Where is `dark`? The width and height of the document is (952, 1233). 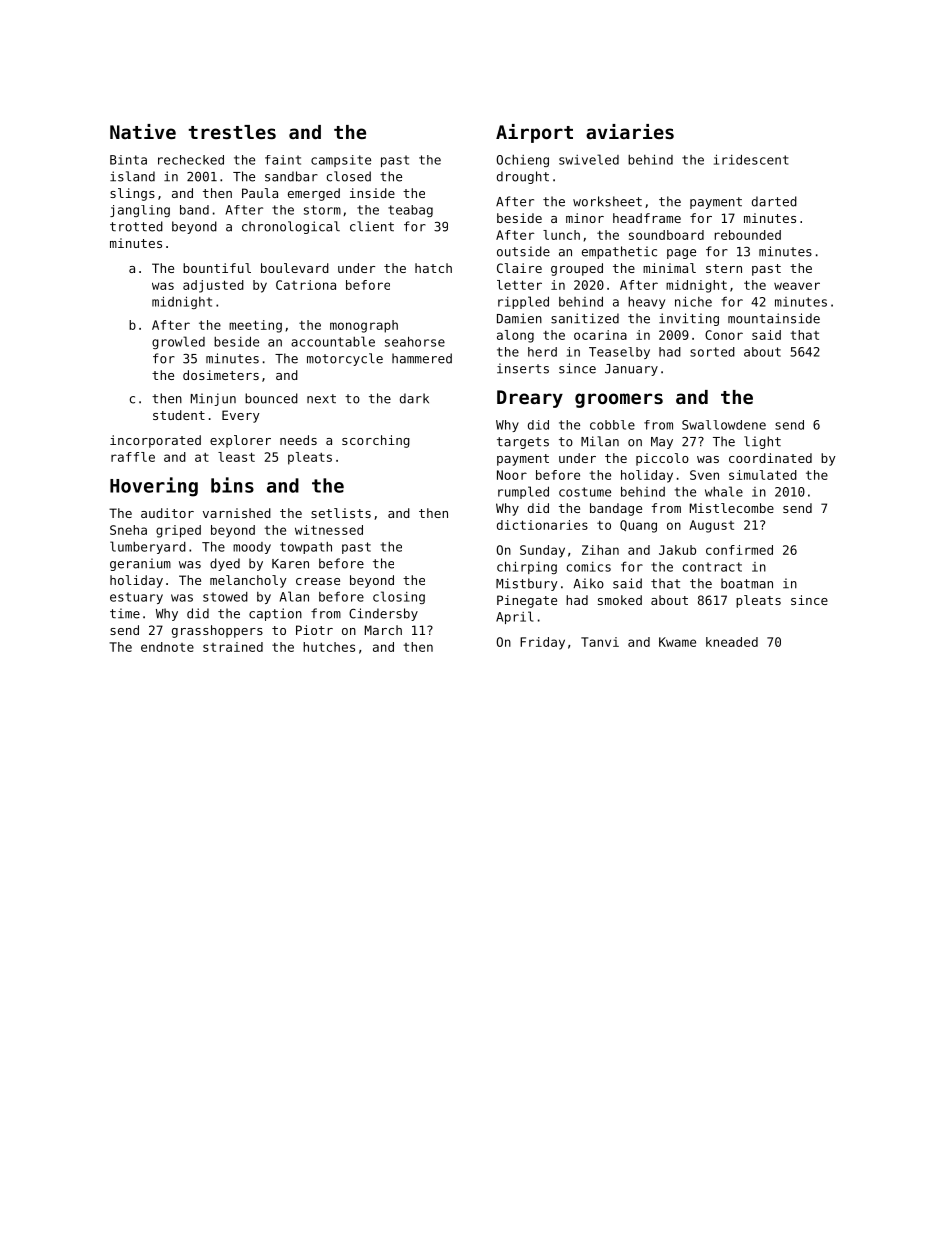 dark is located at coordinates (414, 398).
